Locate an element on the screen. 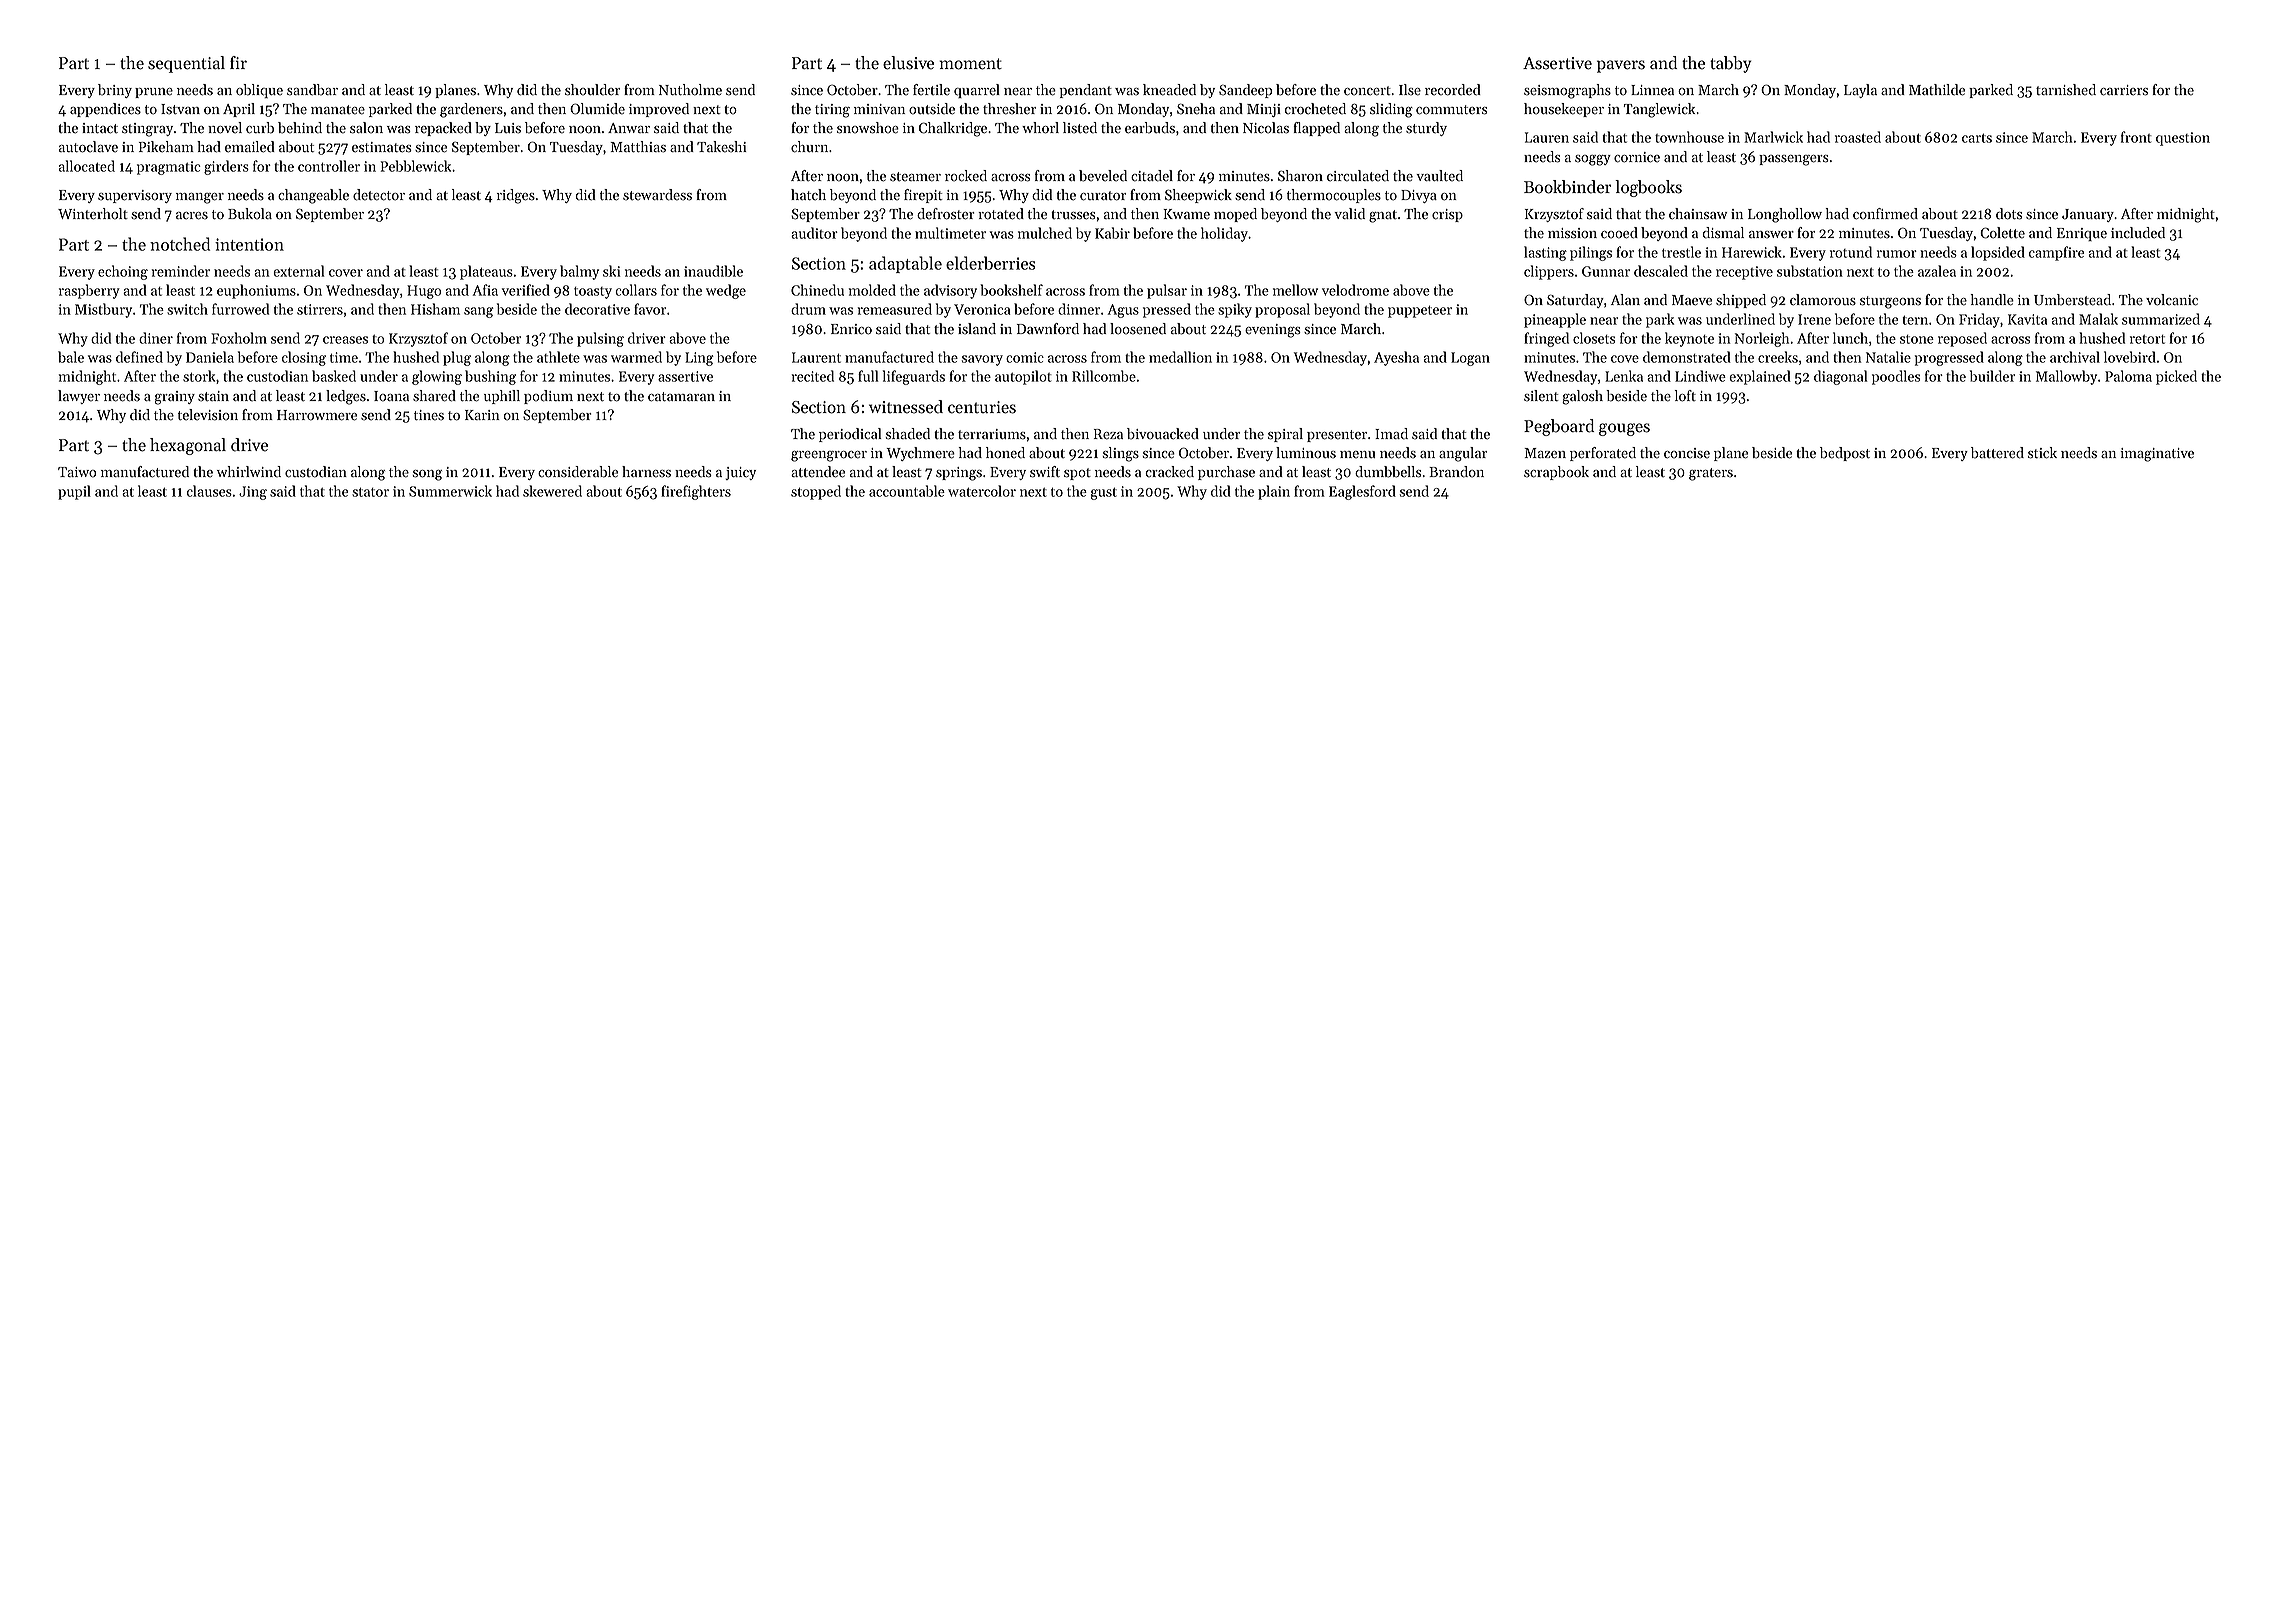  closets is located at coordinates (1594, 338).
